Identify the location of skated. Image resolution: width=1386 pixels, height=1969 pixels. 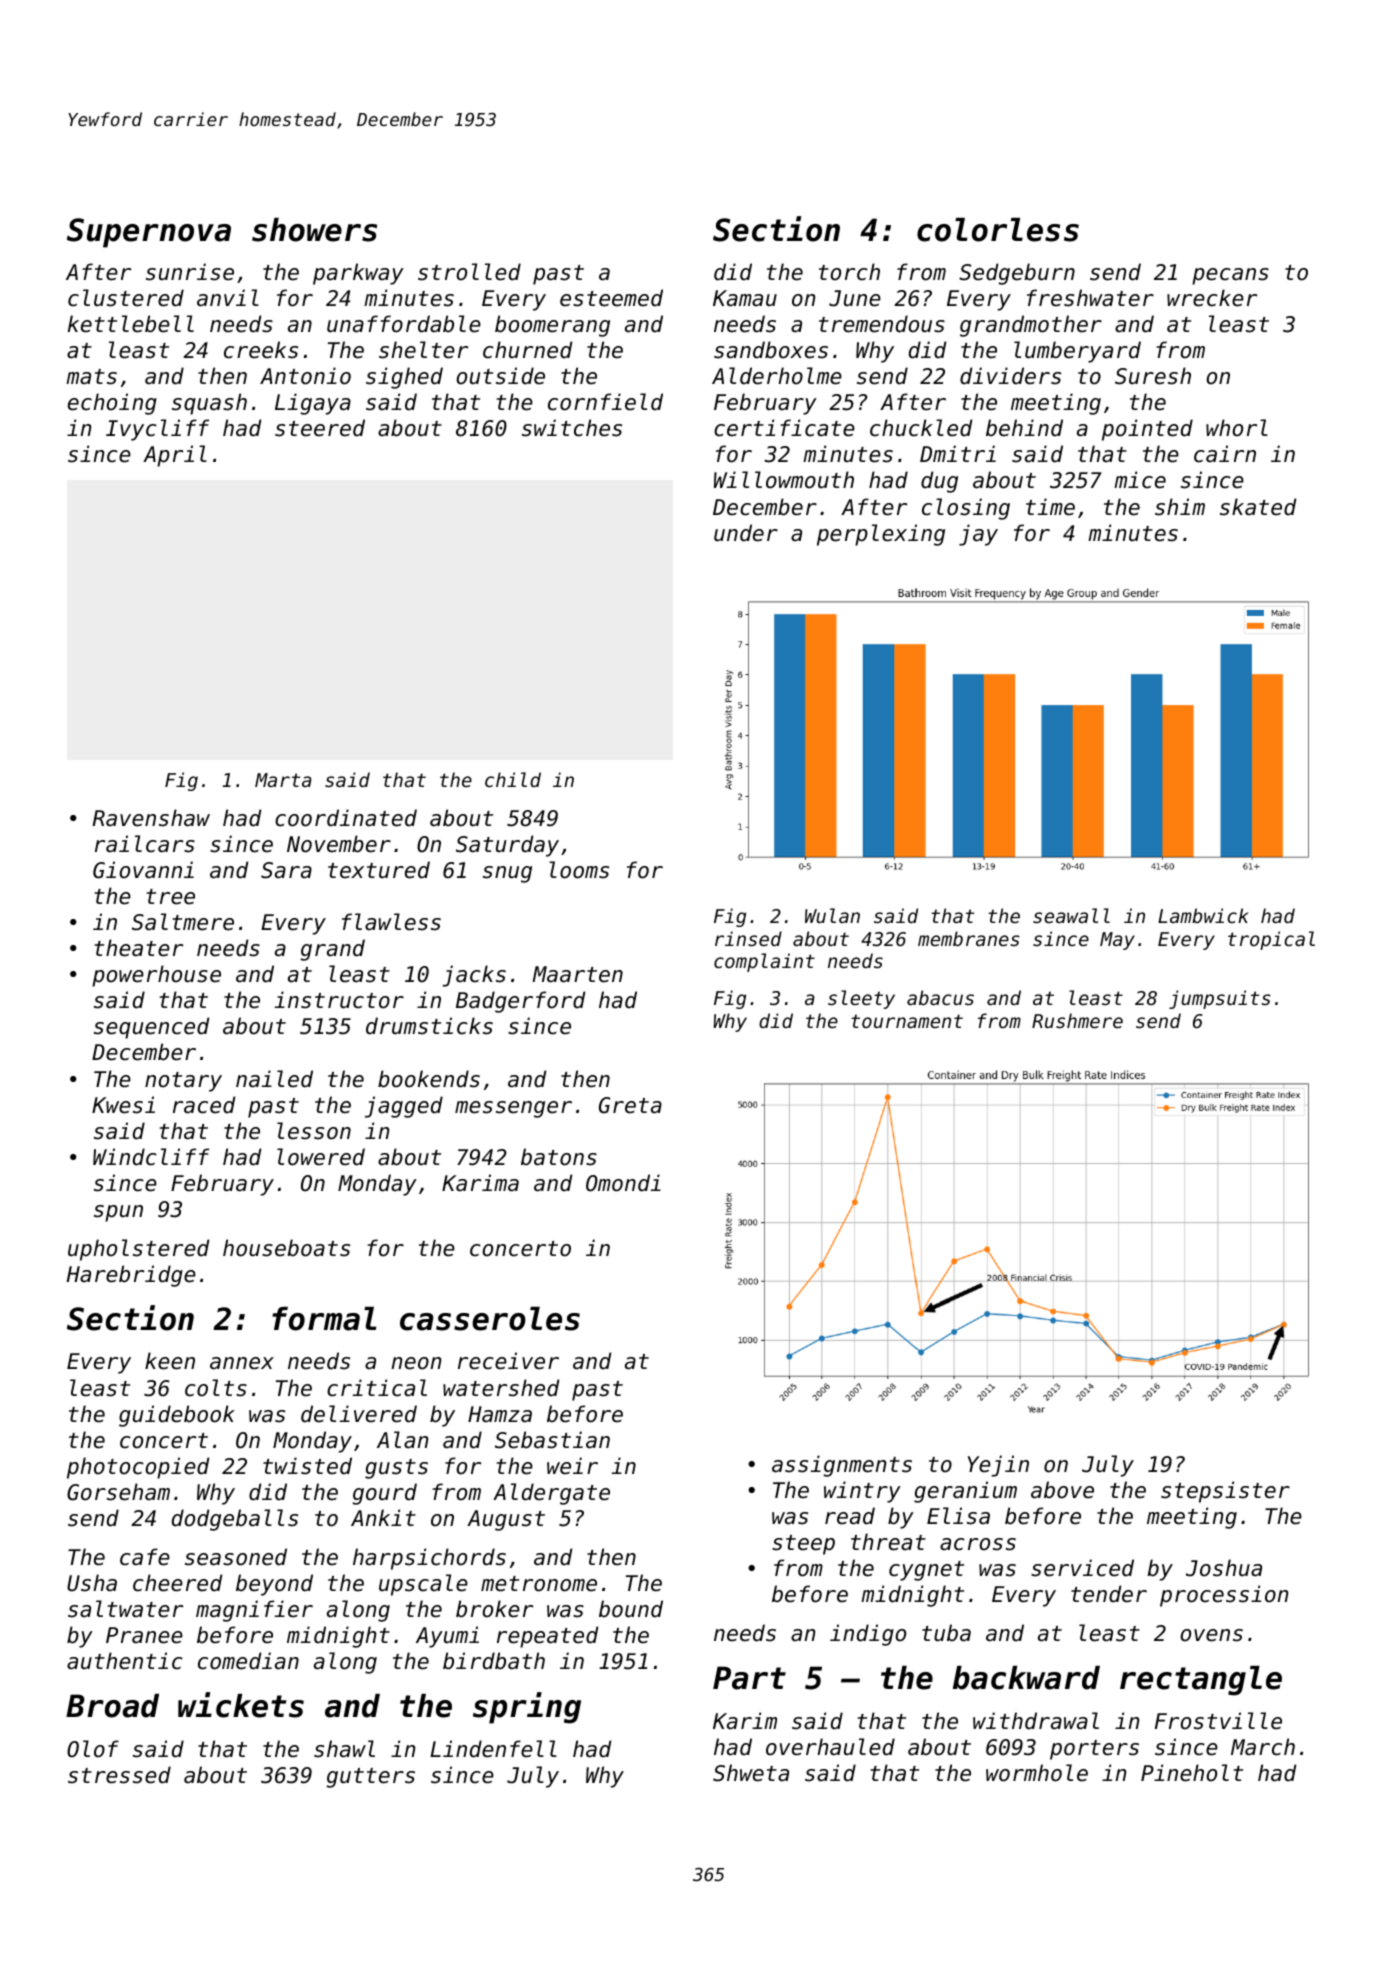
(1258, 507).
